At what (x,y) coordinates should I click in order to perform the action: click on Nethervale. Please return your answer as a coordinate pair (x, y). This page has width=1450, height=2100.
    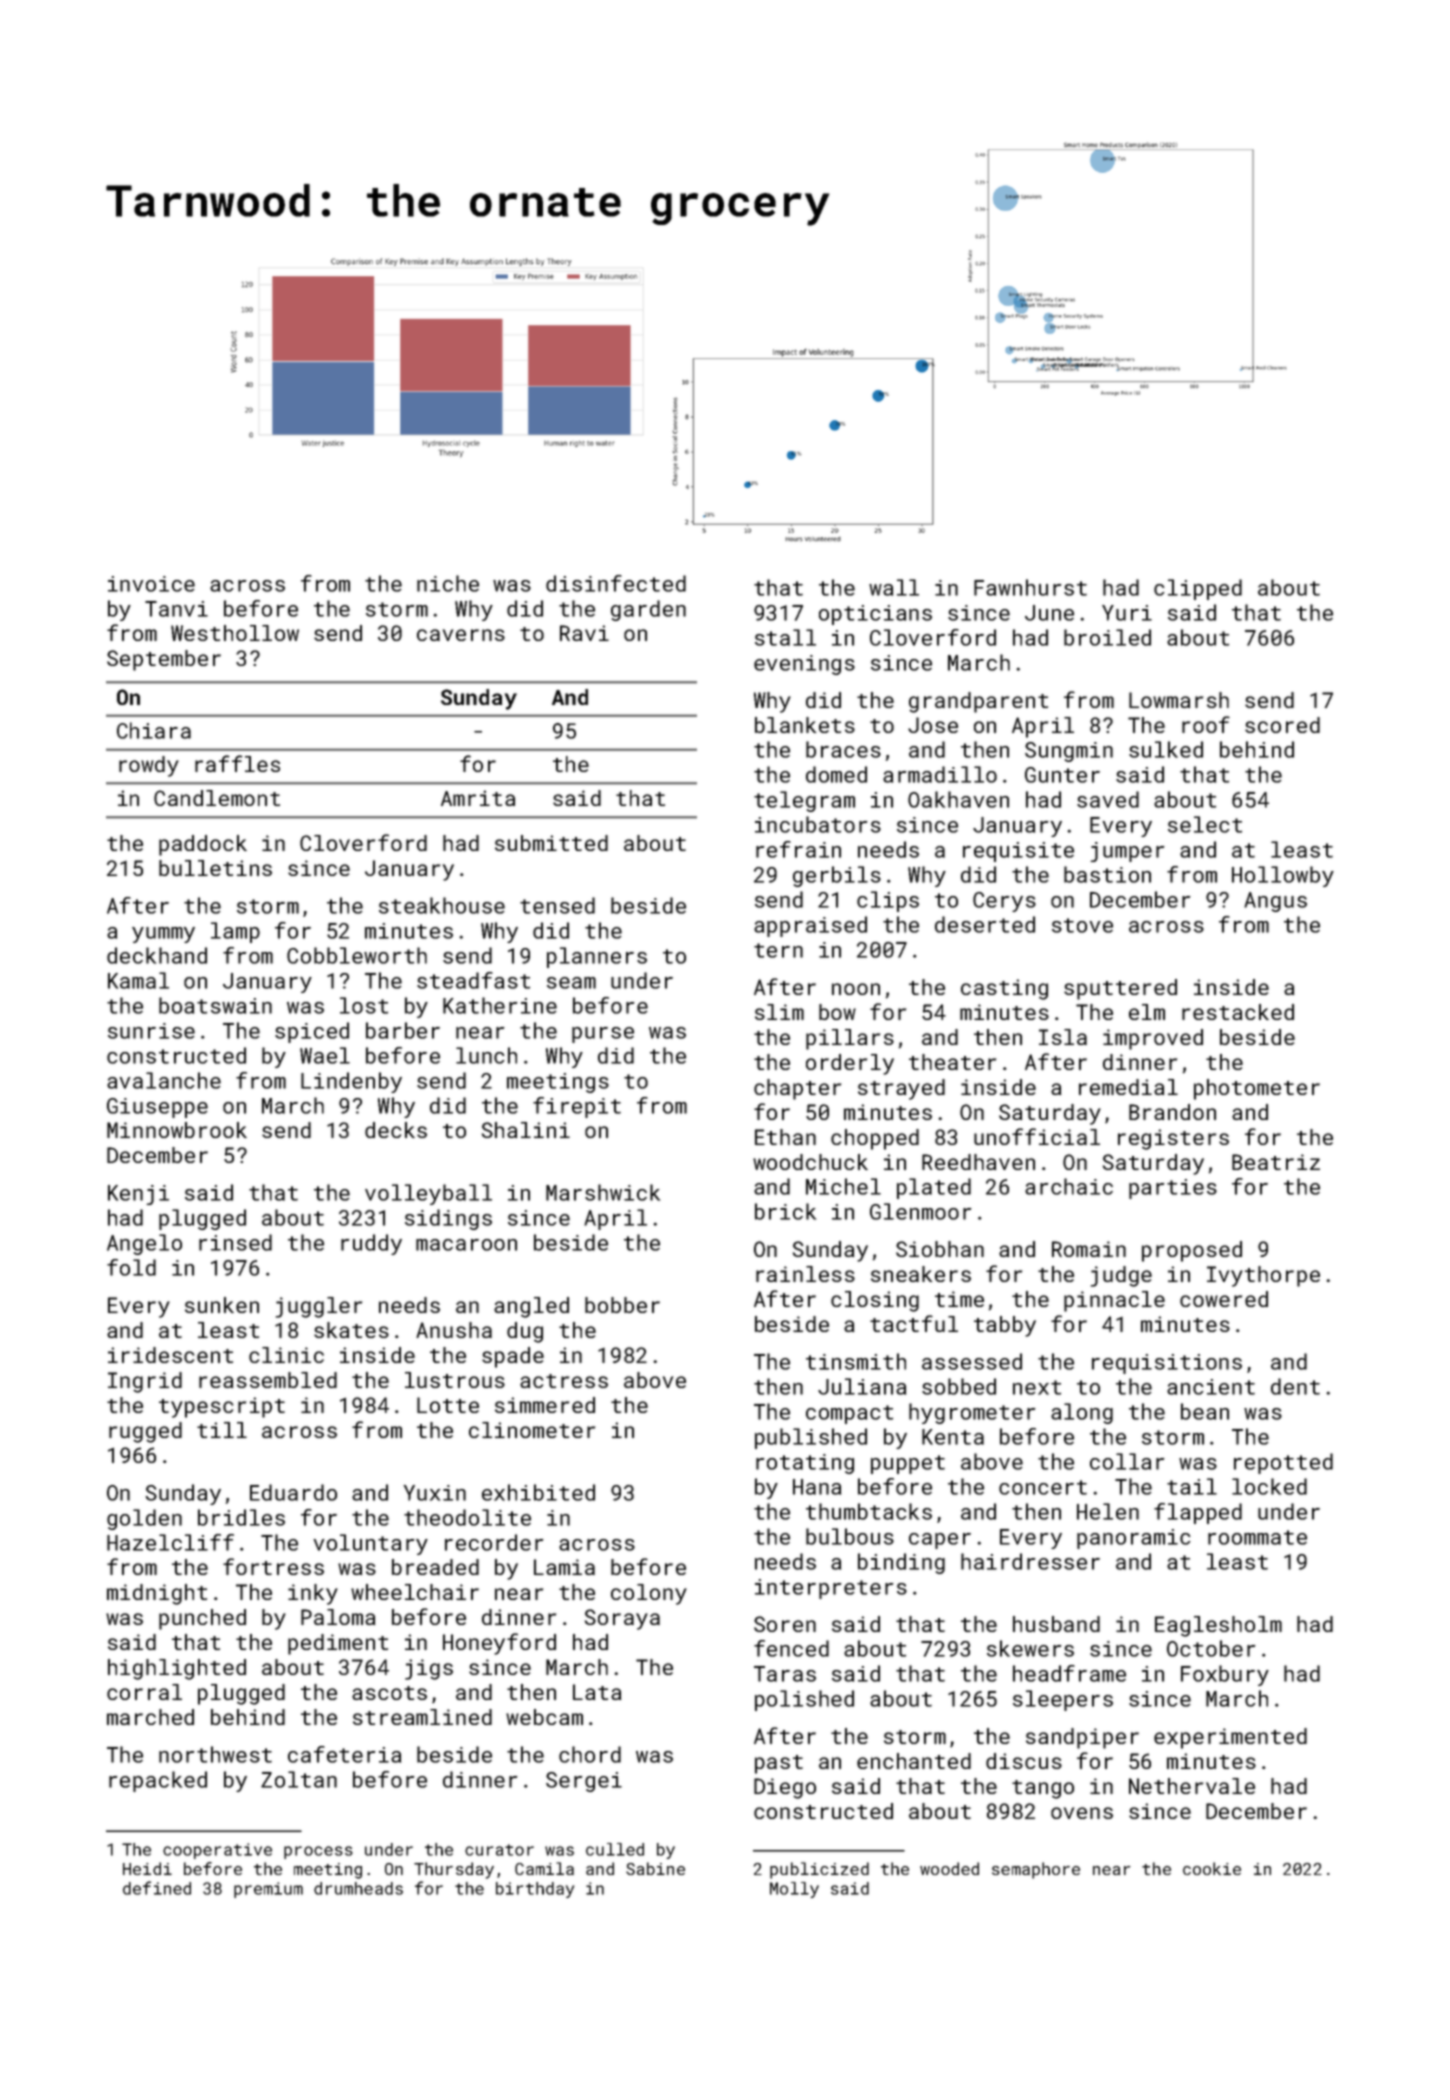
    Looking at the image, I should click on (1192, 1786).
